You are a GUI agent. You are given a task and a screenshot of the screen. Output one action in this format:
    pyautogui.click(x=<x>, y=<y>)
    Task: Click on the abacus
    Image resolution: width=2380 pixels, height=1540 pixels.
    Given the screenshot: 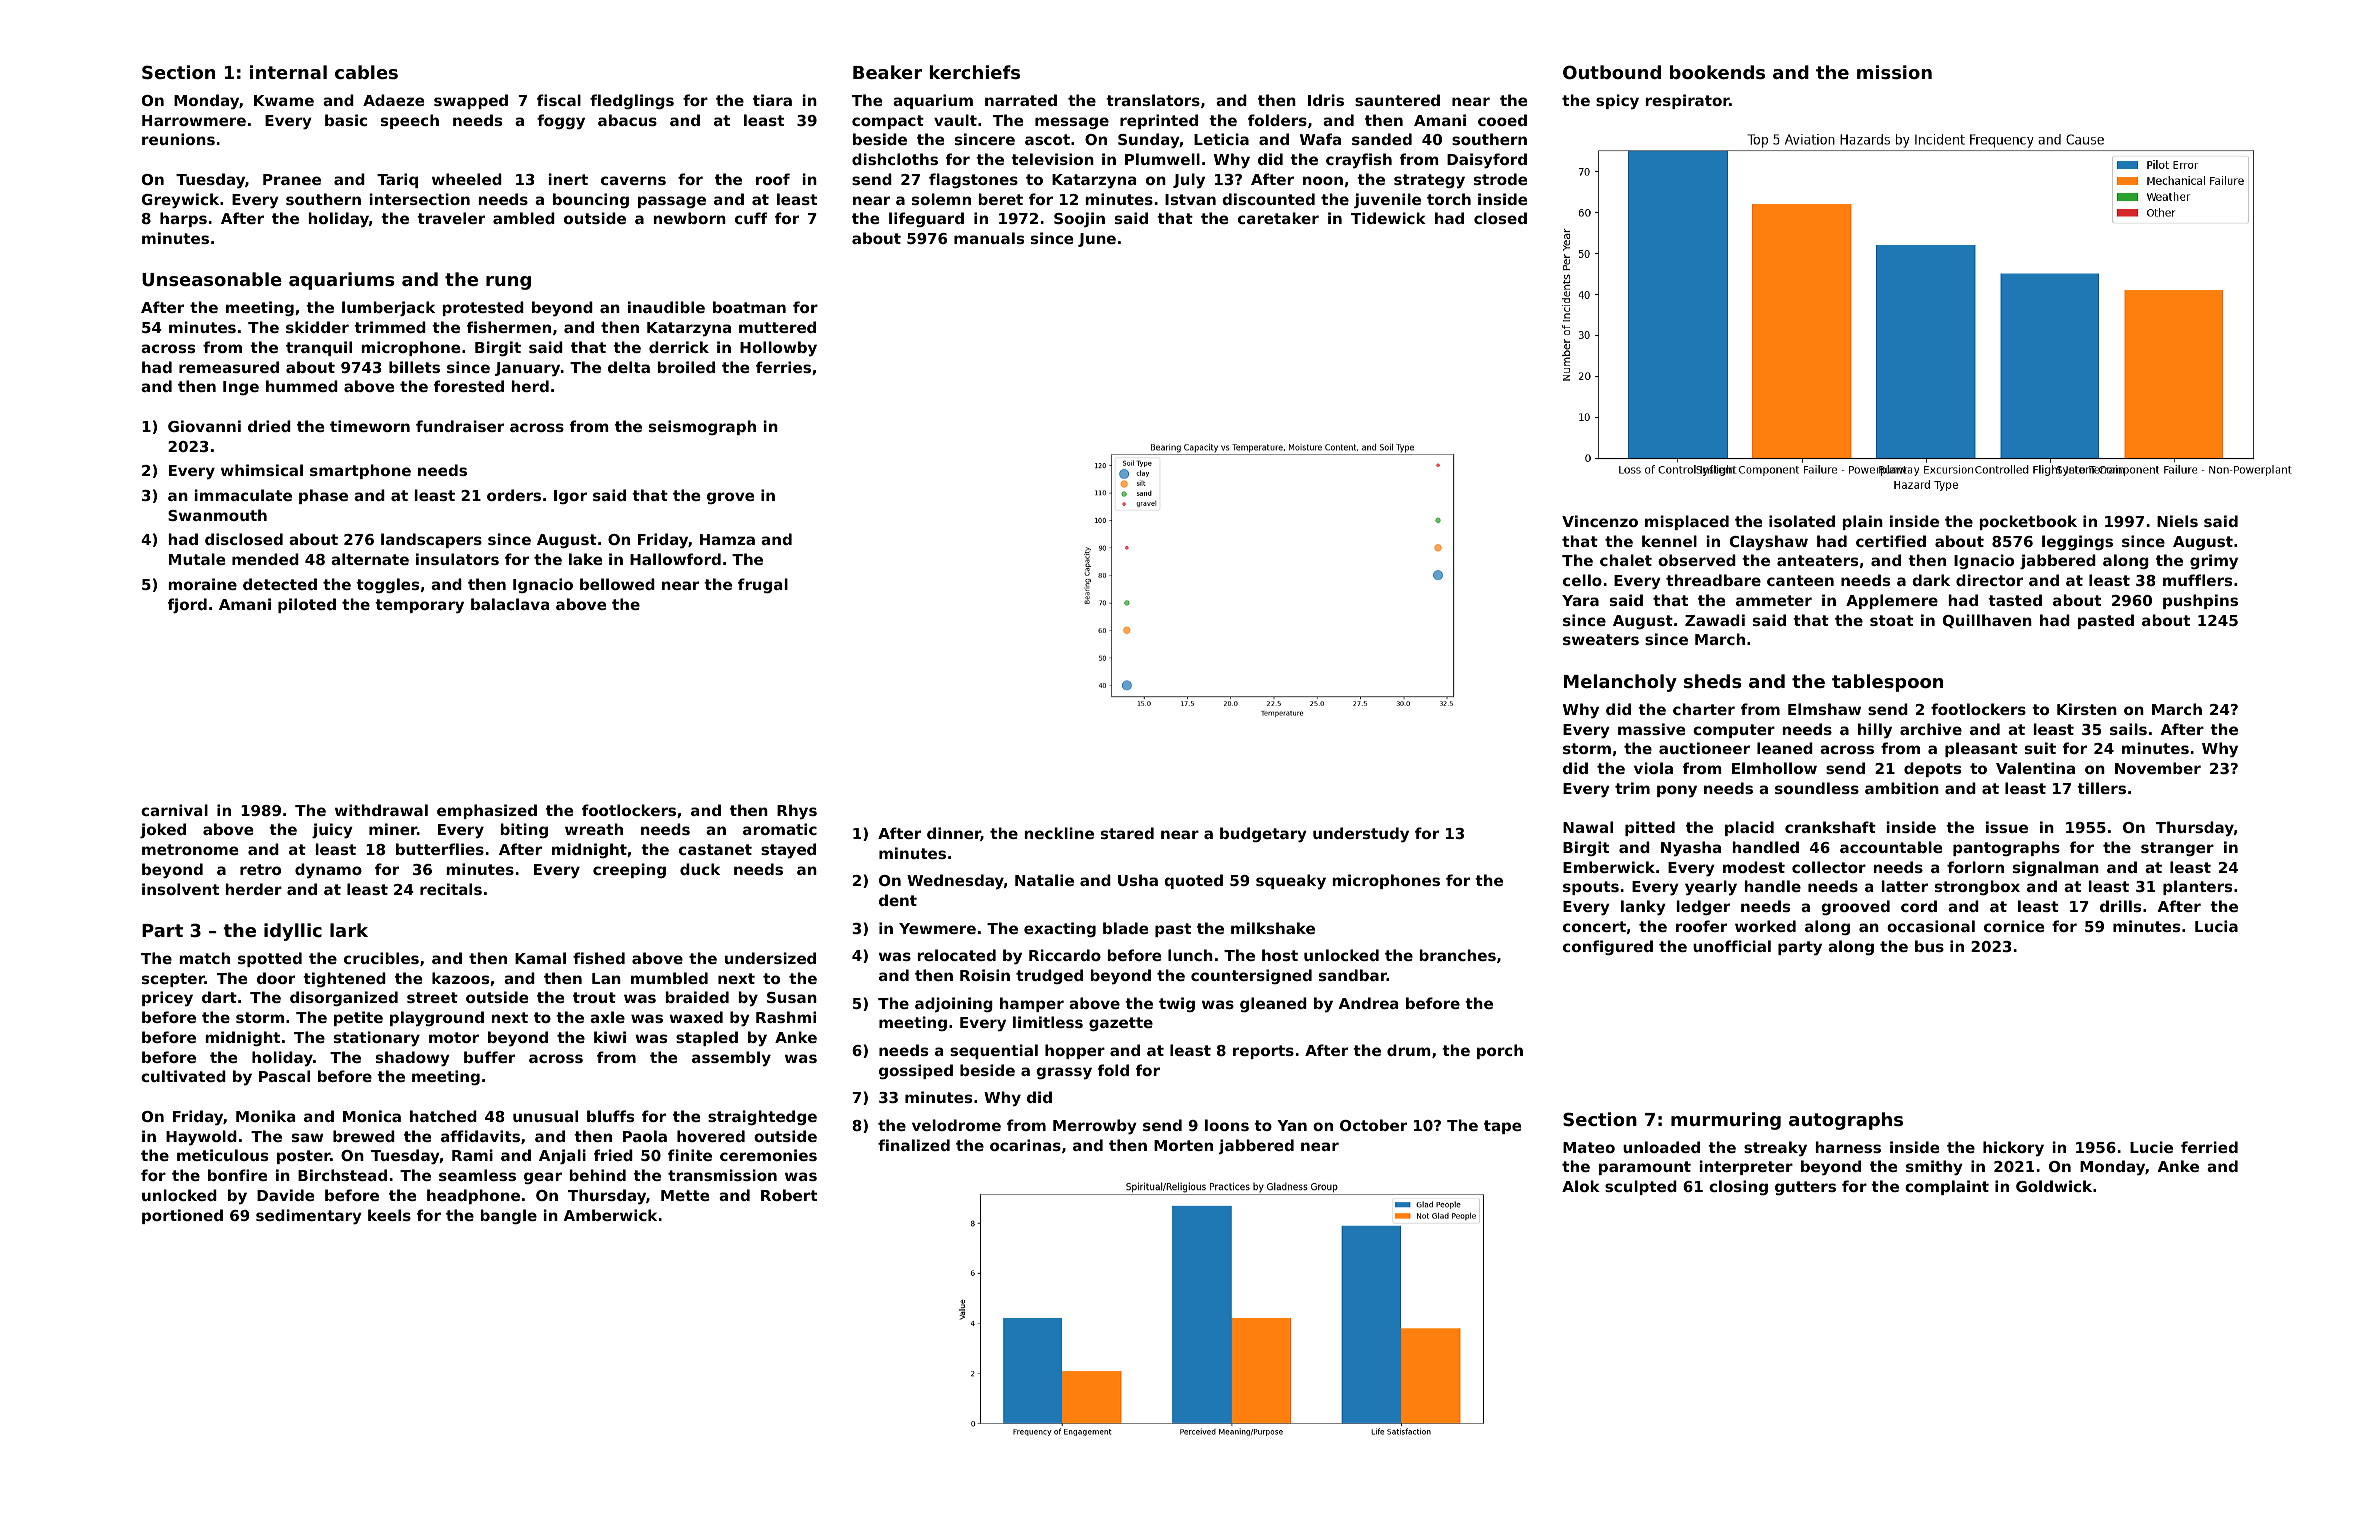 What is the action you would take?
    pyautogui.click(x=627, y=120)
